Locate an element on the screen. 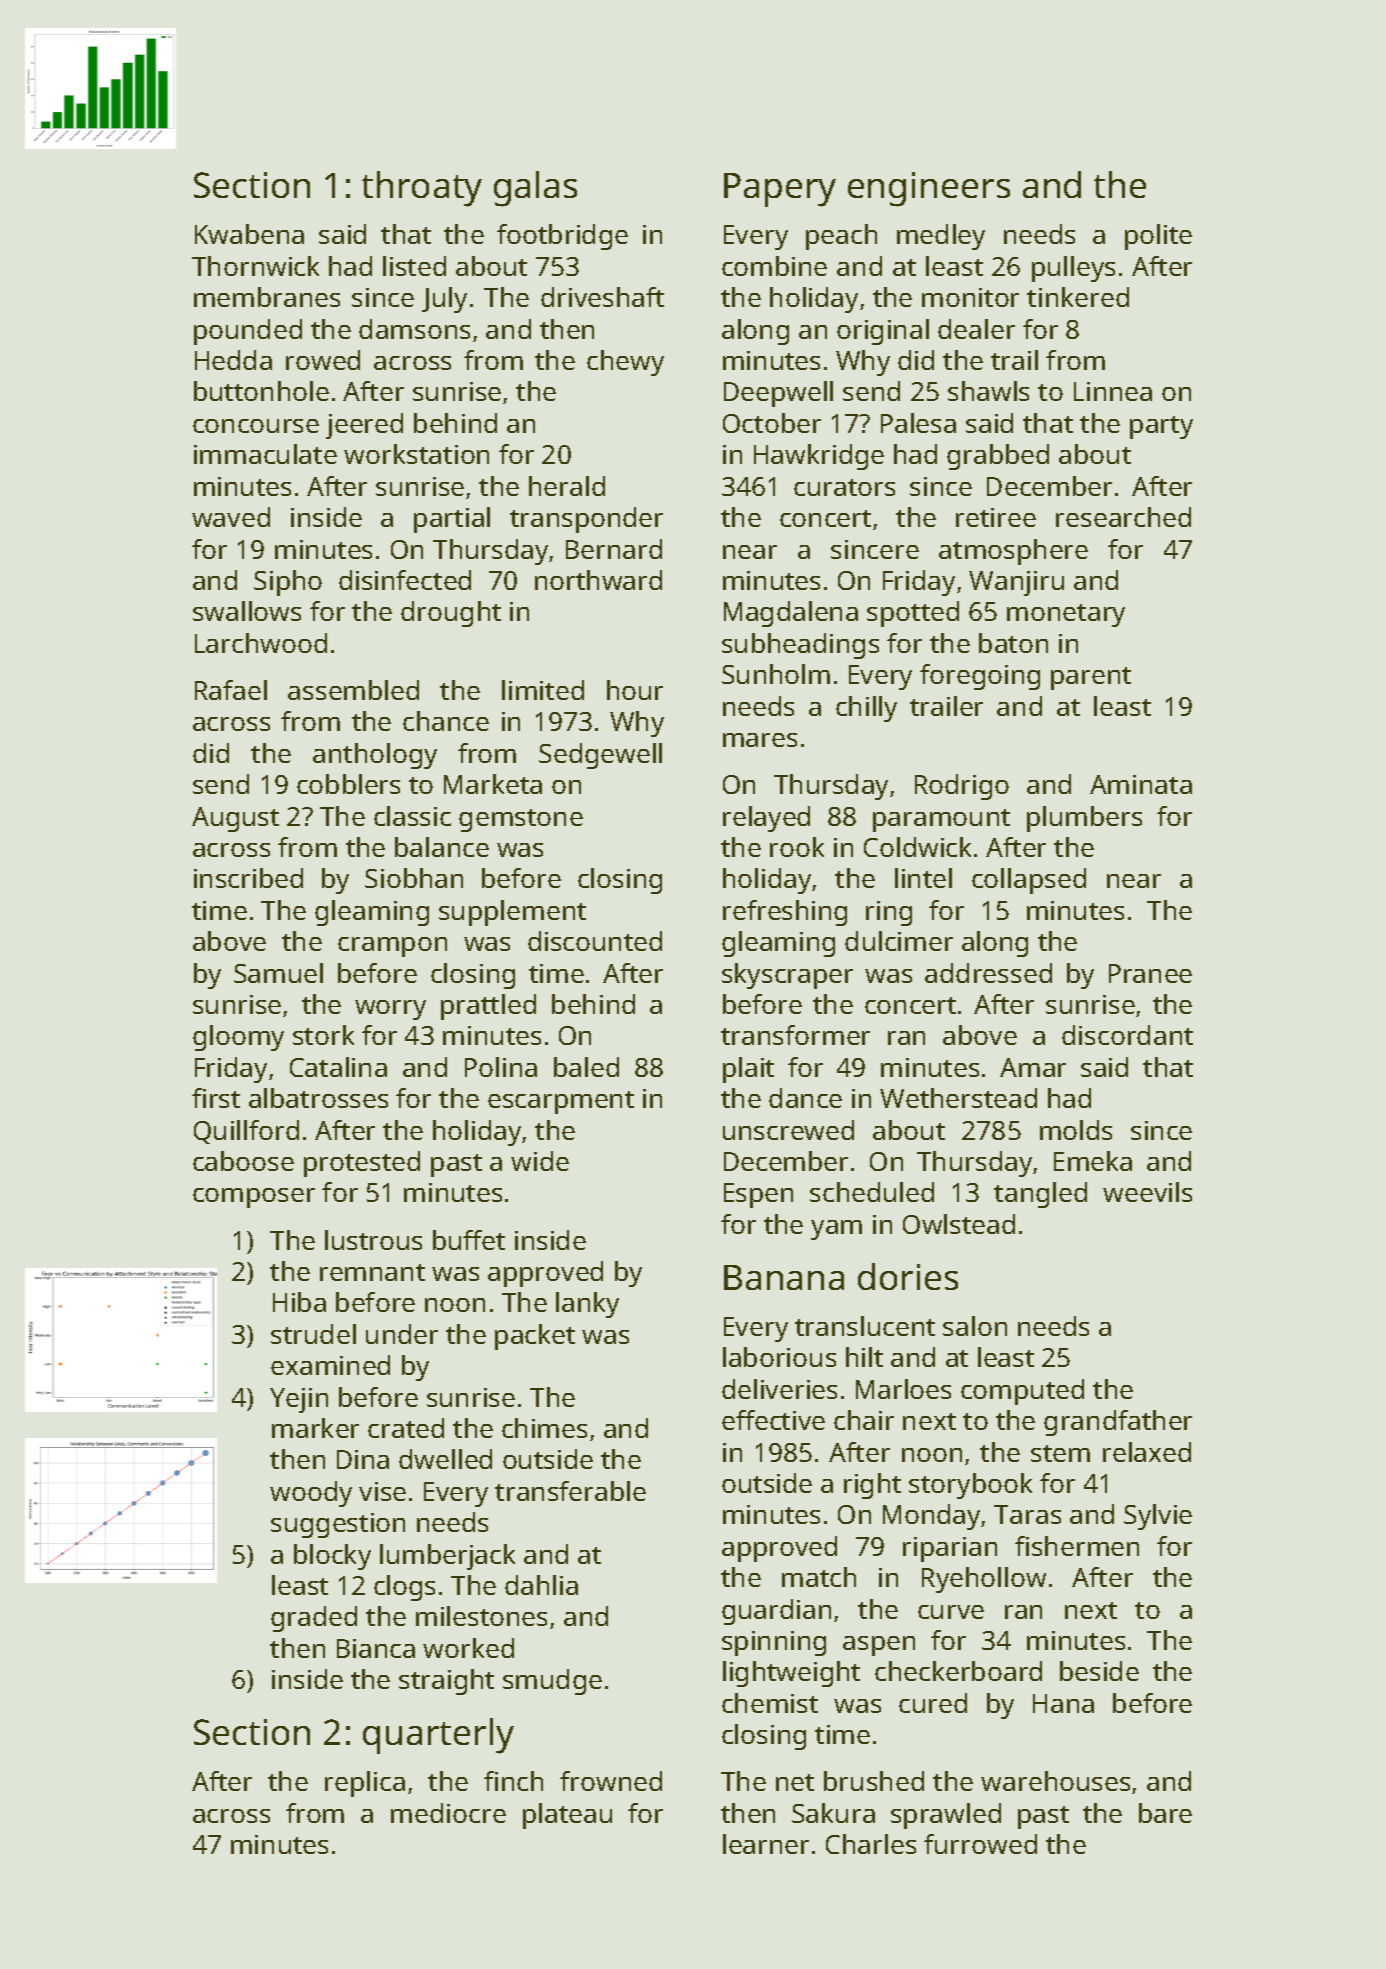 The image size is (1386, 1969). Papery is located at coordinates (780, 190).
